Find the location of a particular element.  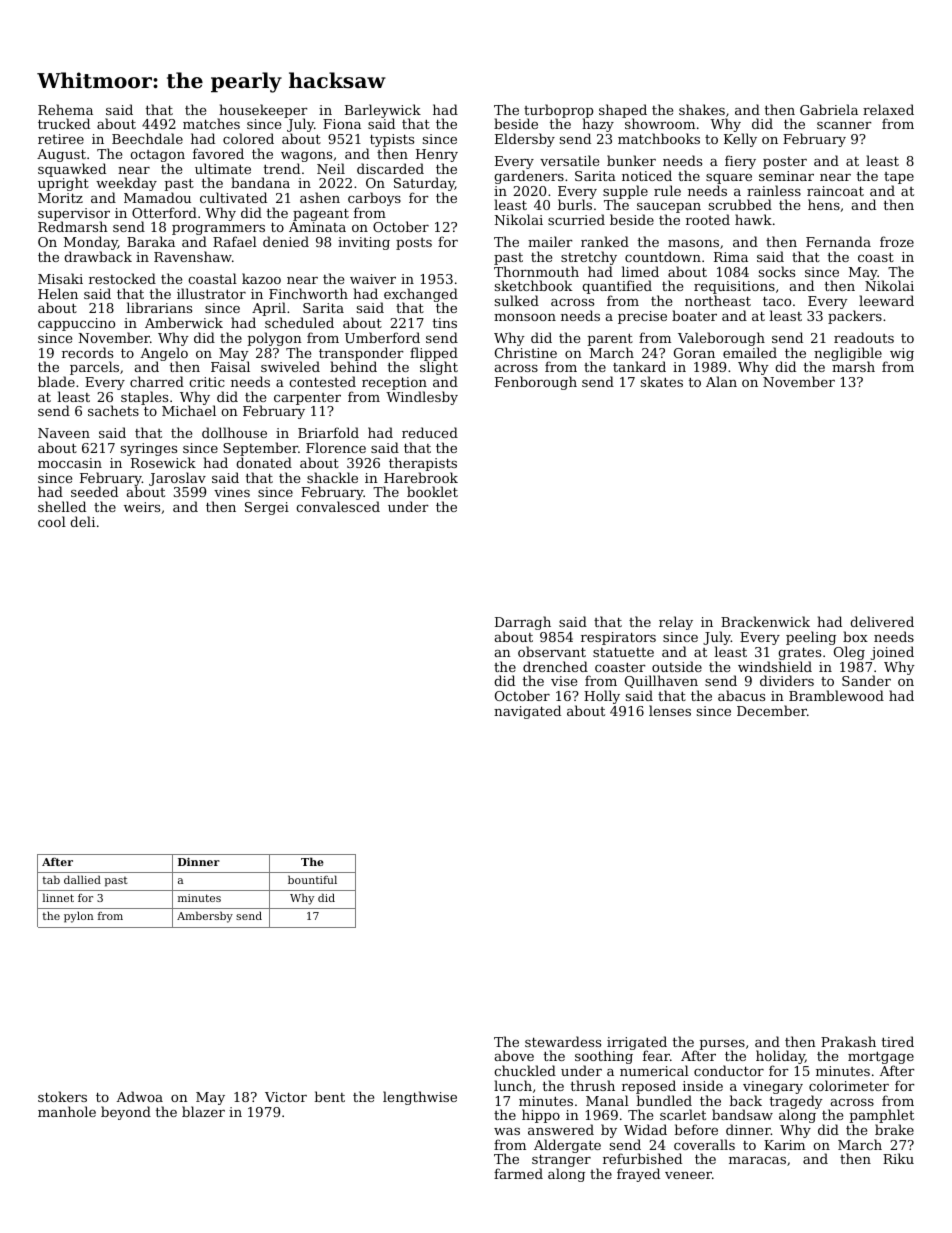

Sergei is located at coordinates (267, 508).
